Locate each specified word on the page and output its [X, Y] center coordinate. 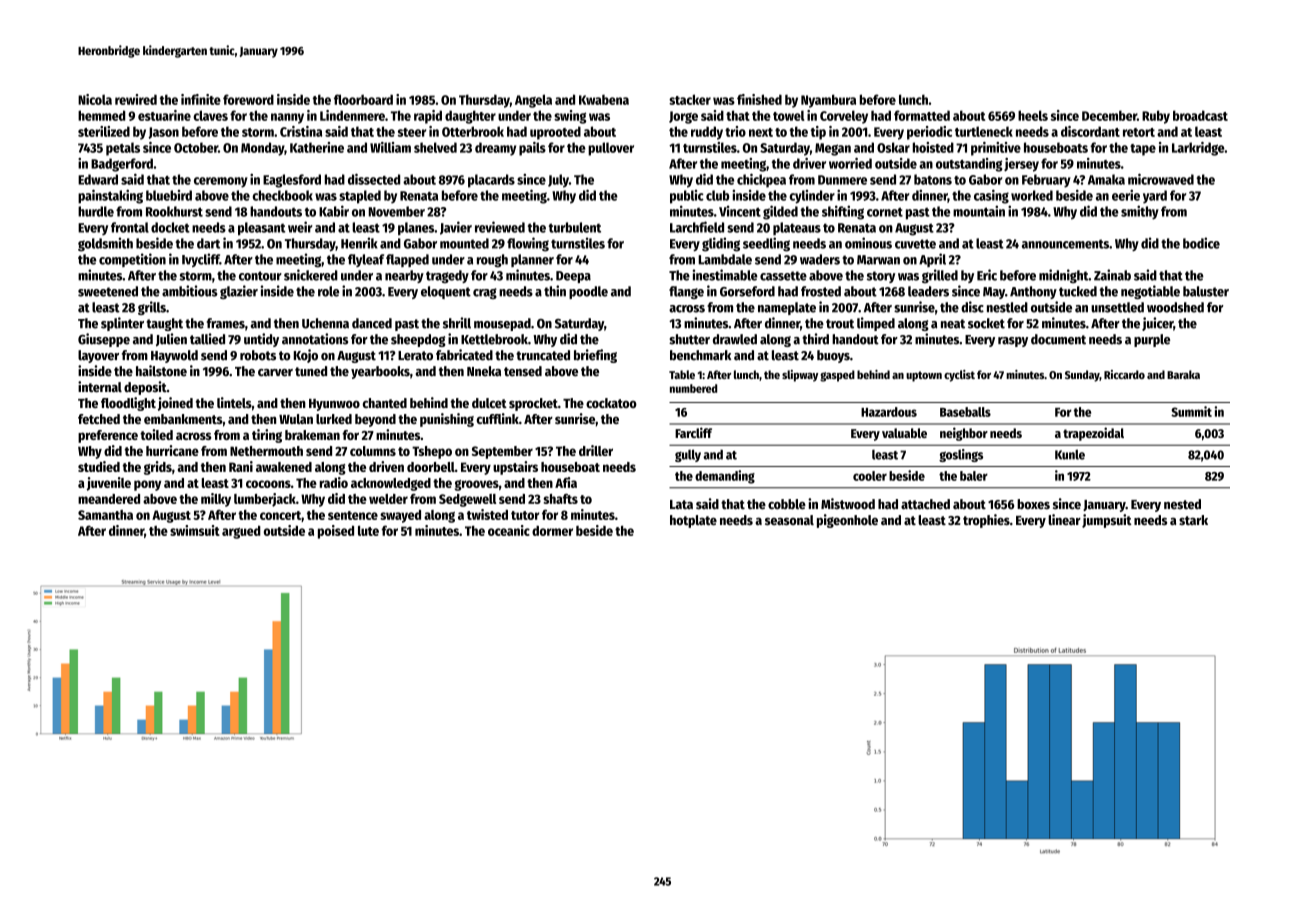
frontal [130, 227]
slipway [800, 376]
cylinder [812, 197]
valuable [904, 433]
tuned [311, 371]
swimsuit [195, 530]
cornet [885, 212]
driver [809, 163]
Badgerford [122, 165]
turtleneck [984, 131]
